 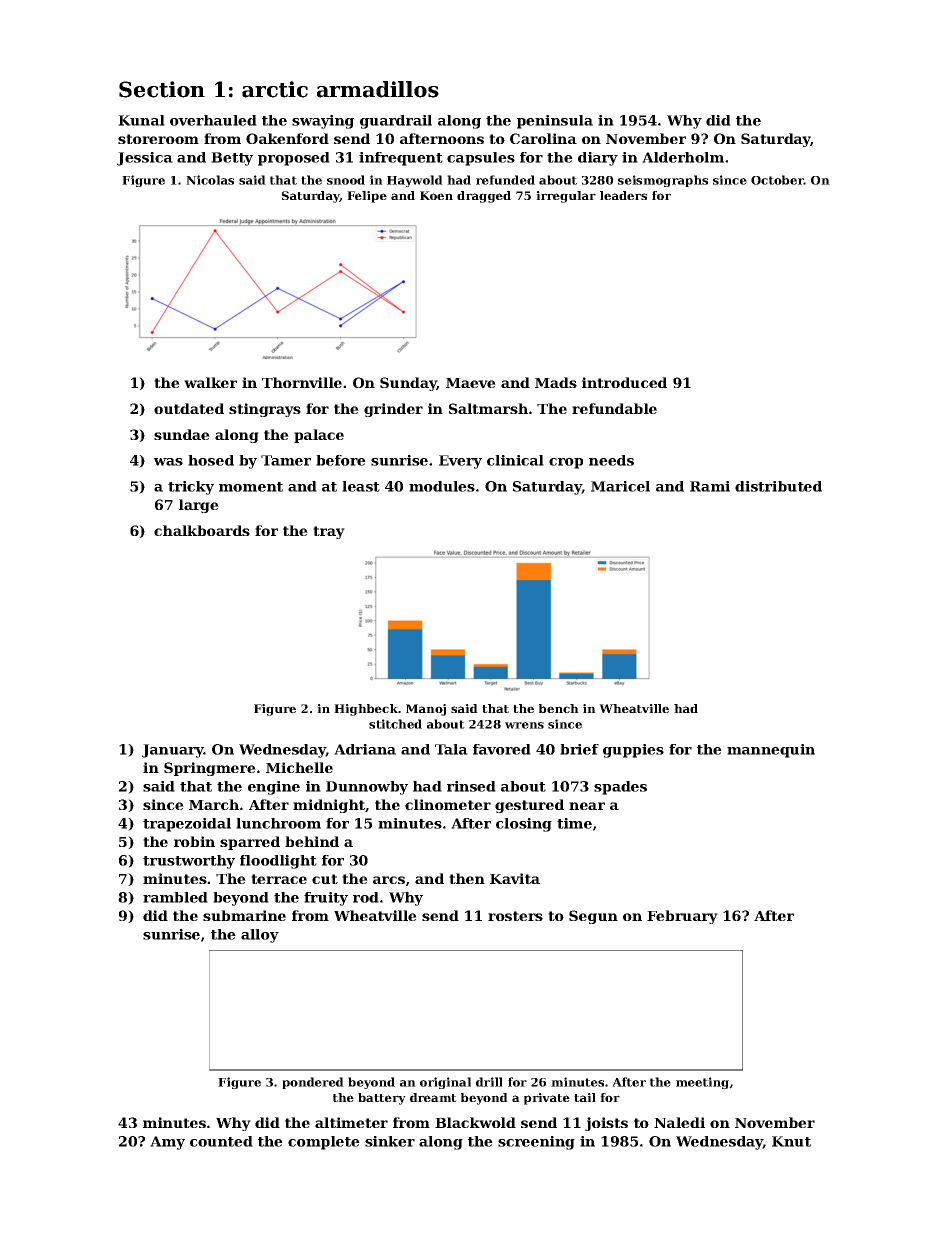 What do you see at coordinates (275, 89) in the screenshot?
I see `arctic` at bounding box center [275, 89].
